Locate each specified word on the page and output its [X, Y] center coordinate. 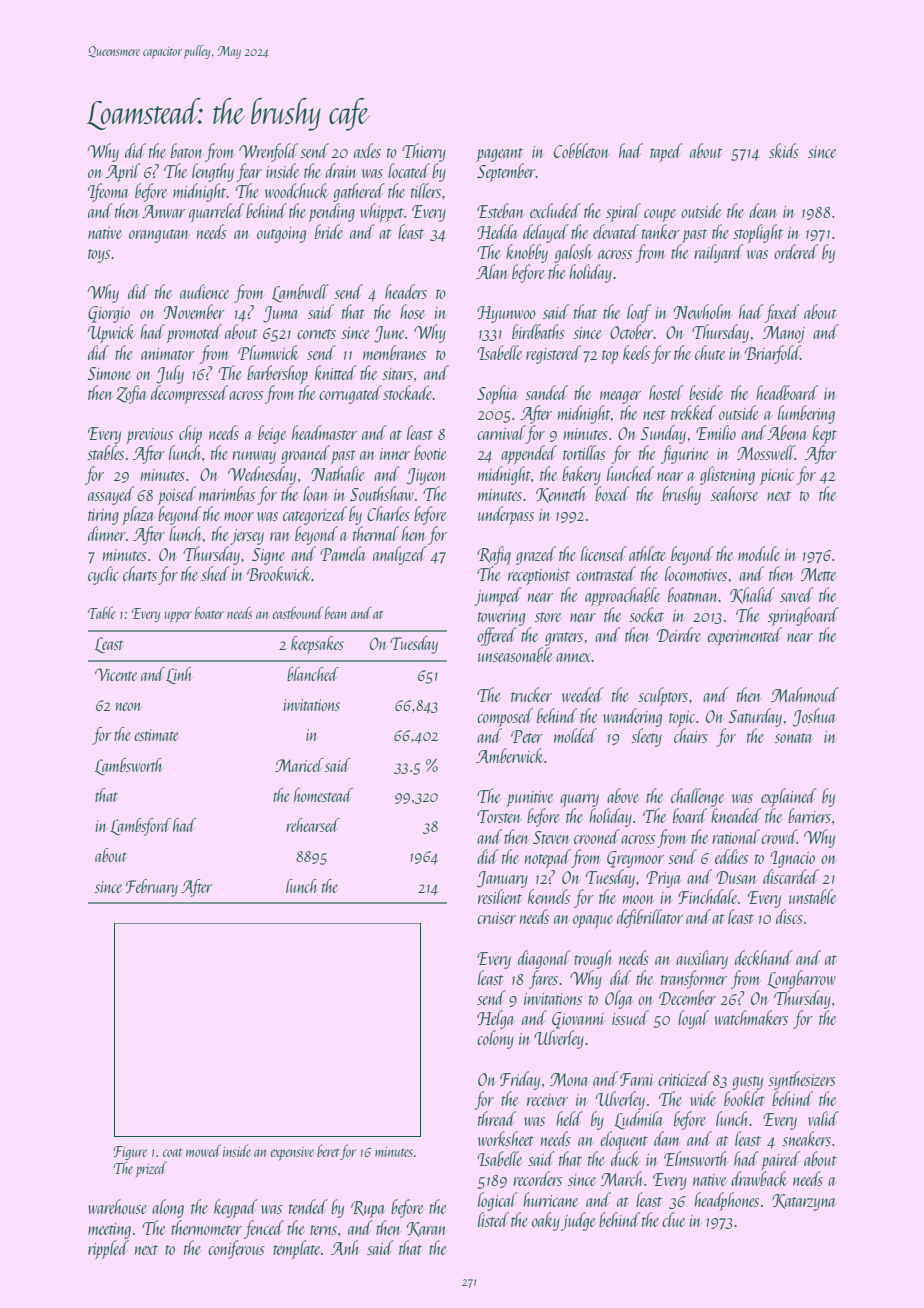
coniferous [236, 1249]
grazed [536, 555]
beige [272, 434]
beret [328, 1150]
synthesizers [802, 1080]
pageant [499, 155]
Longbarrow [801, 979]
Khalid [752, 595]
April [123, 172]
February [152, 888]
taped [666, 152]
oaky [546, 1221]
